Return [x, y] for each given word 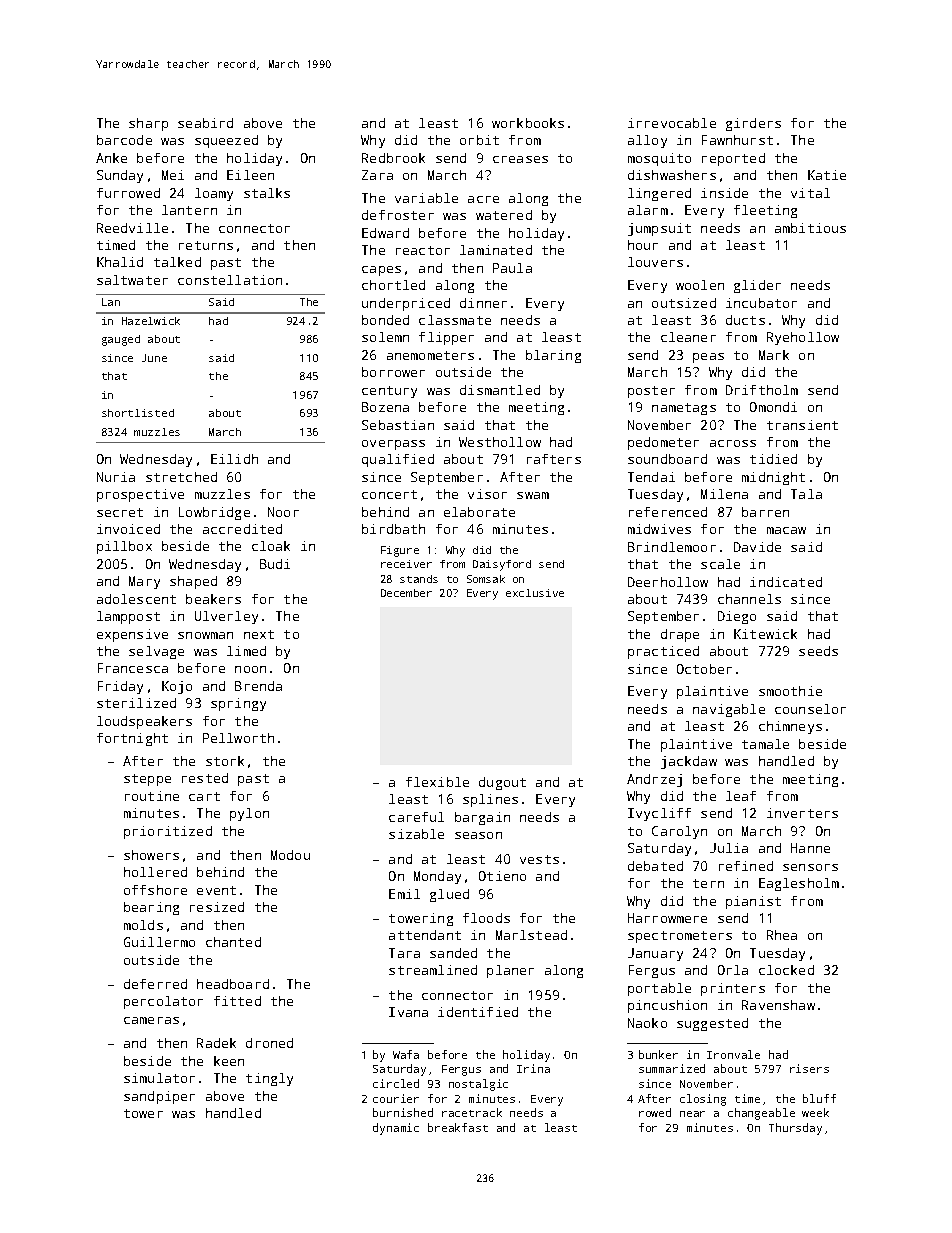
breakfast [458, 1127]
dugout [502, 783]
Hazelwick [151, 321]
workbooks [528, 123]
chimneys [790, 727]
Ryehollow [803, 338]
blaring [553, 356]
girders [753, 124]
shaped [193, 582]
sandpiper [159, 1097]
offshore [155, 890]
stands [419, 579]
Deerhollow [668, 582]
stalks [267, 193]
